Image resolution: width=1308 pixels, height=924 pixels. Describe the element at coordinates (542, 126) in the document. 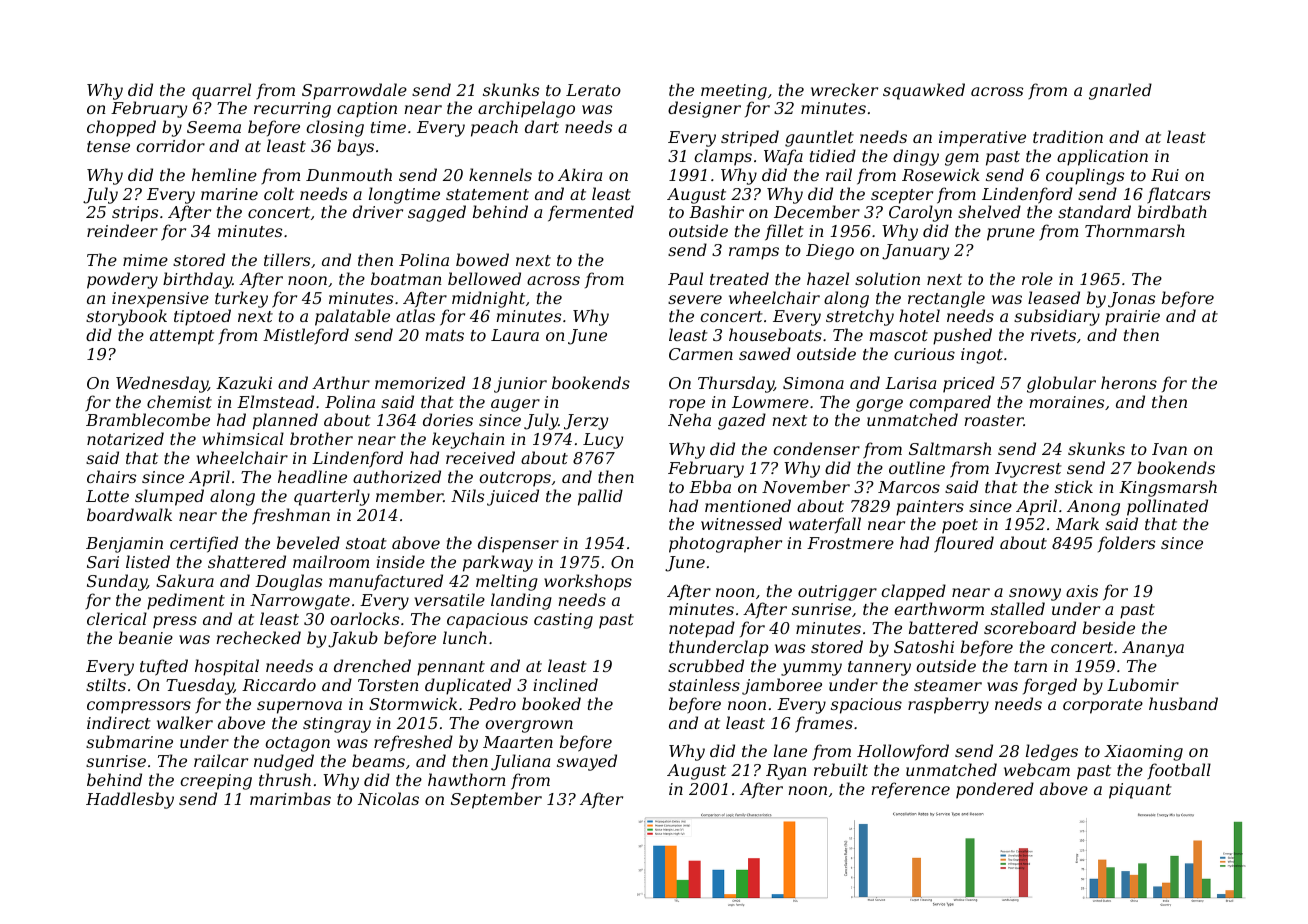

I see `dart` at that location.
